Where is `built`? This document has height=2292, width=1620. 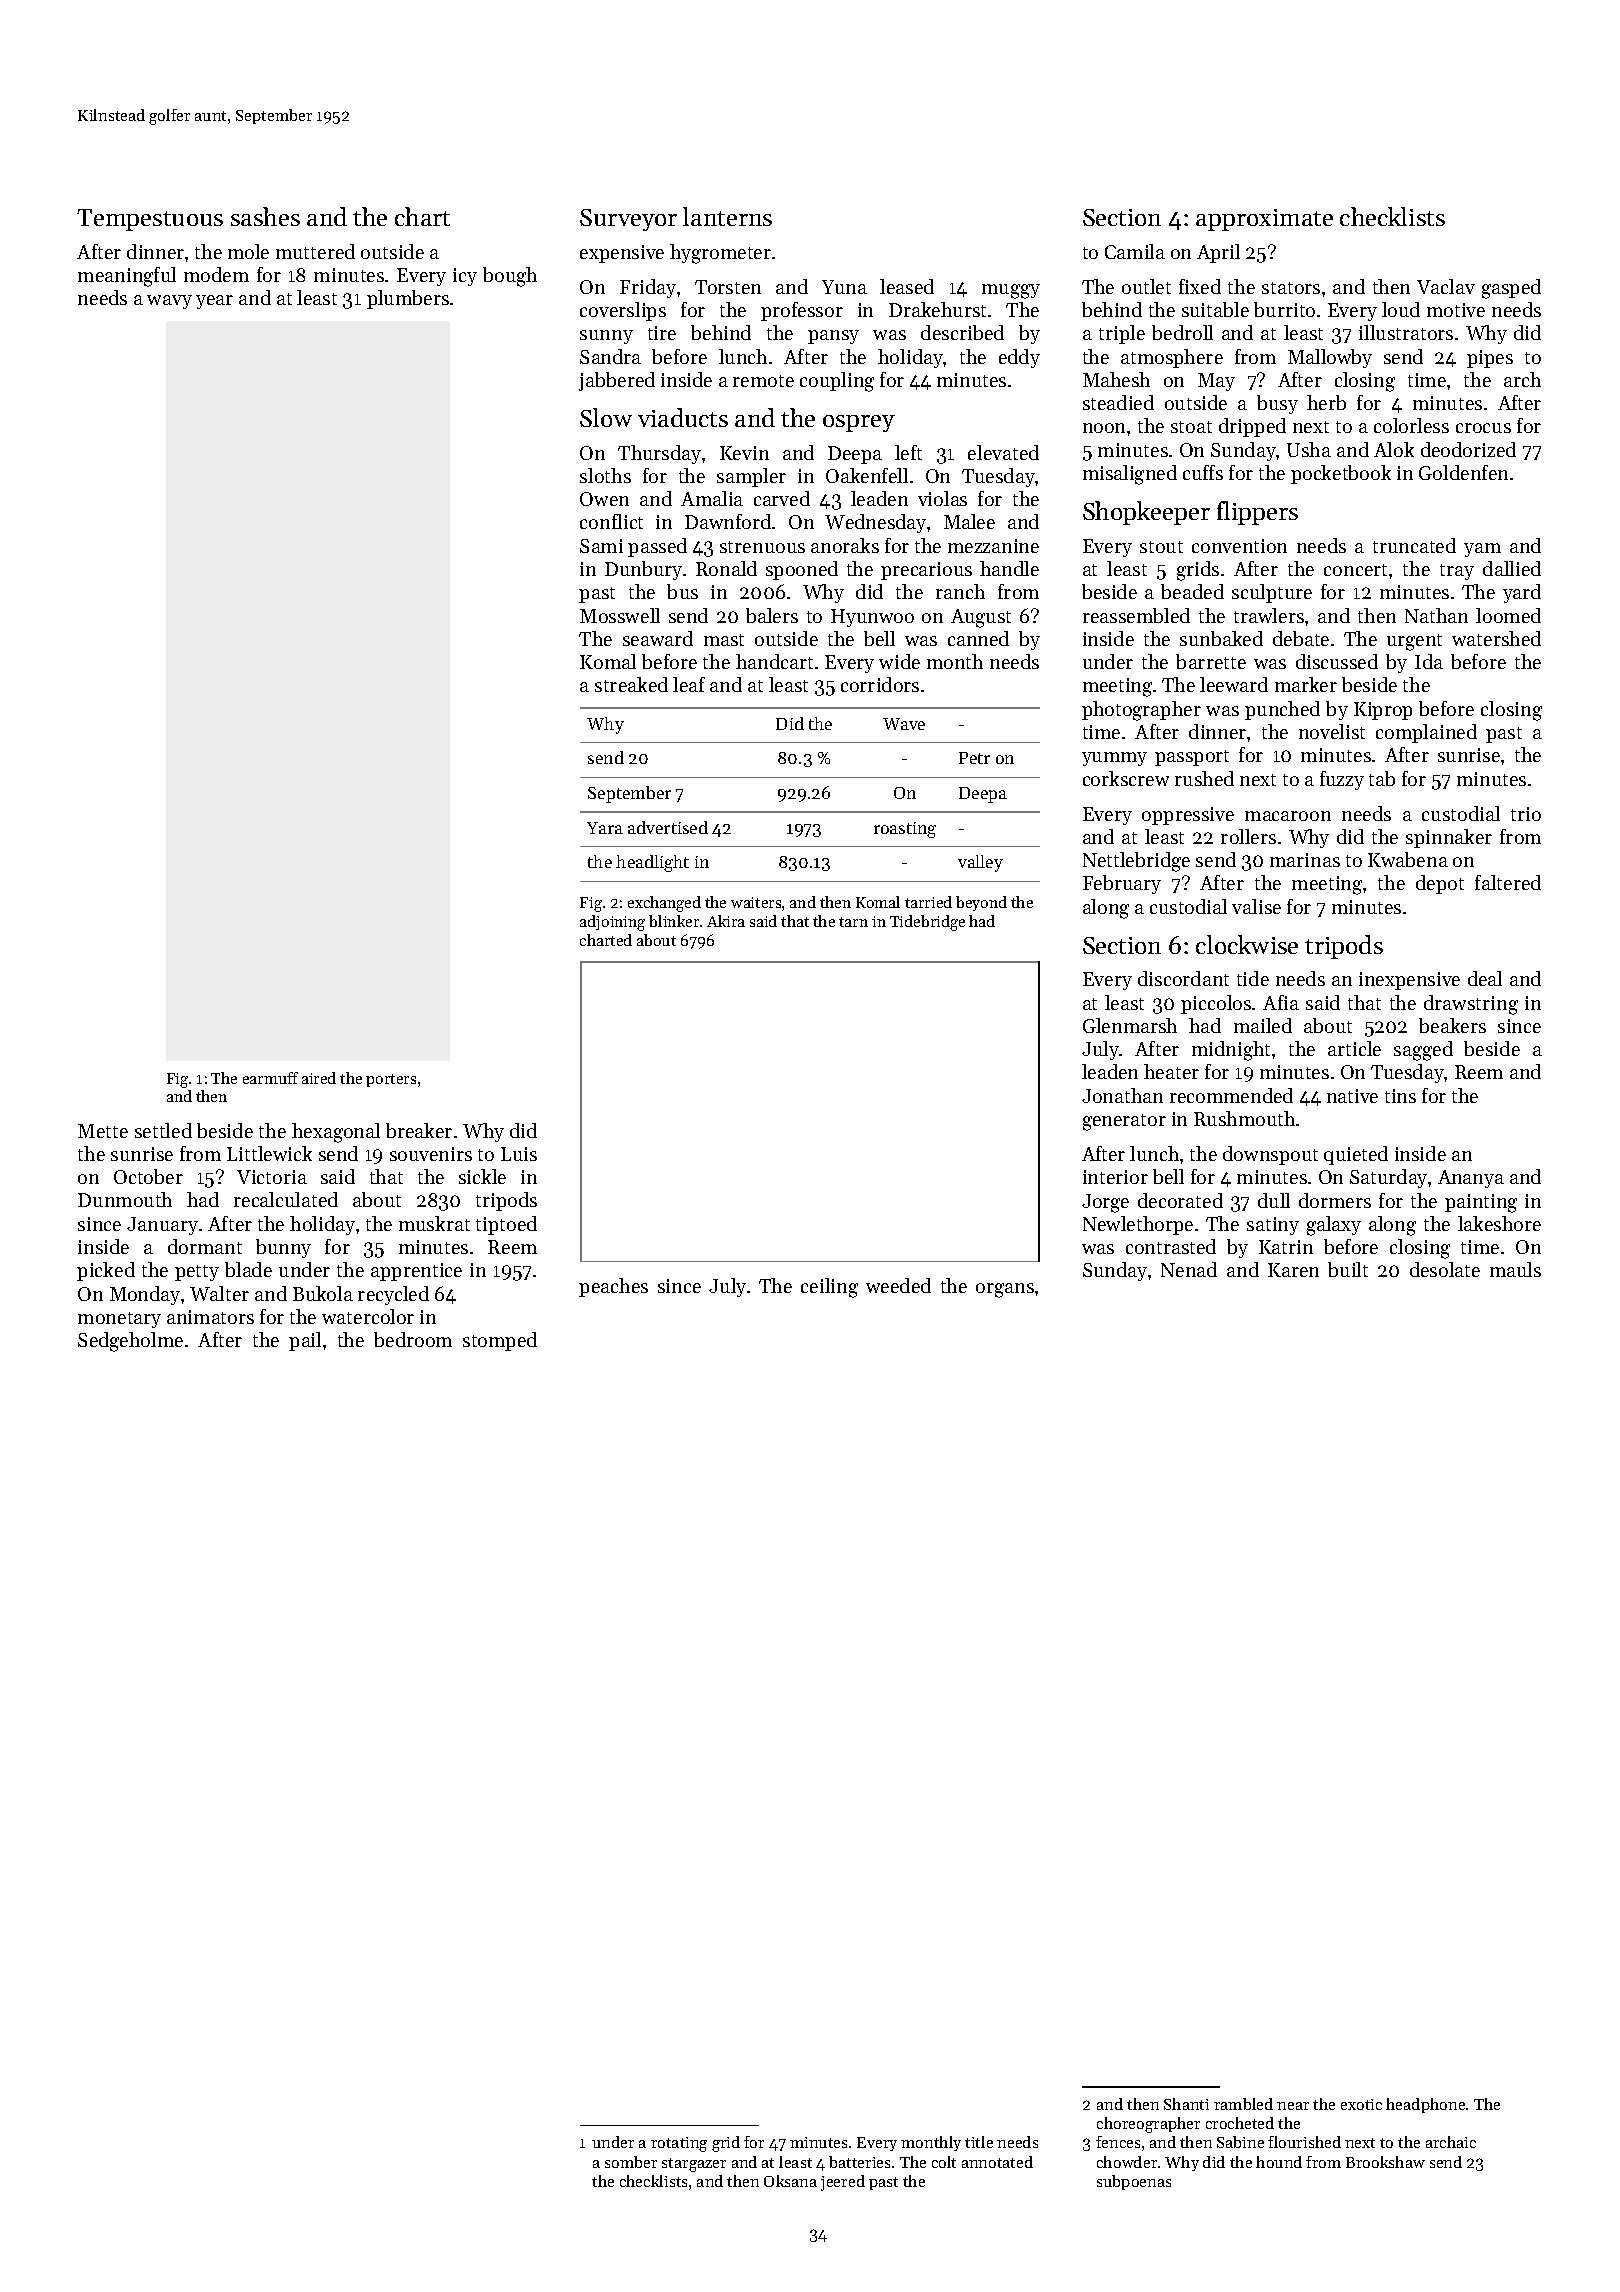
built is located at coordinates (1348, 1269).
